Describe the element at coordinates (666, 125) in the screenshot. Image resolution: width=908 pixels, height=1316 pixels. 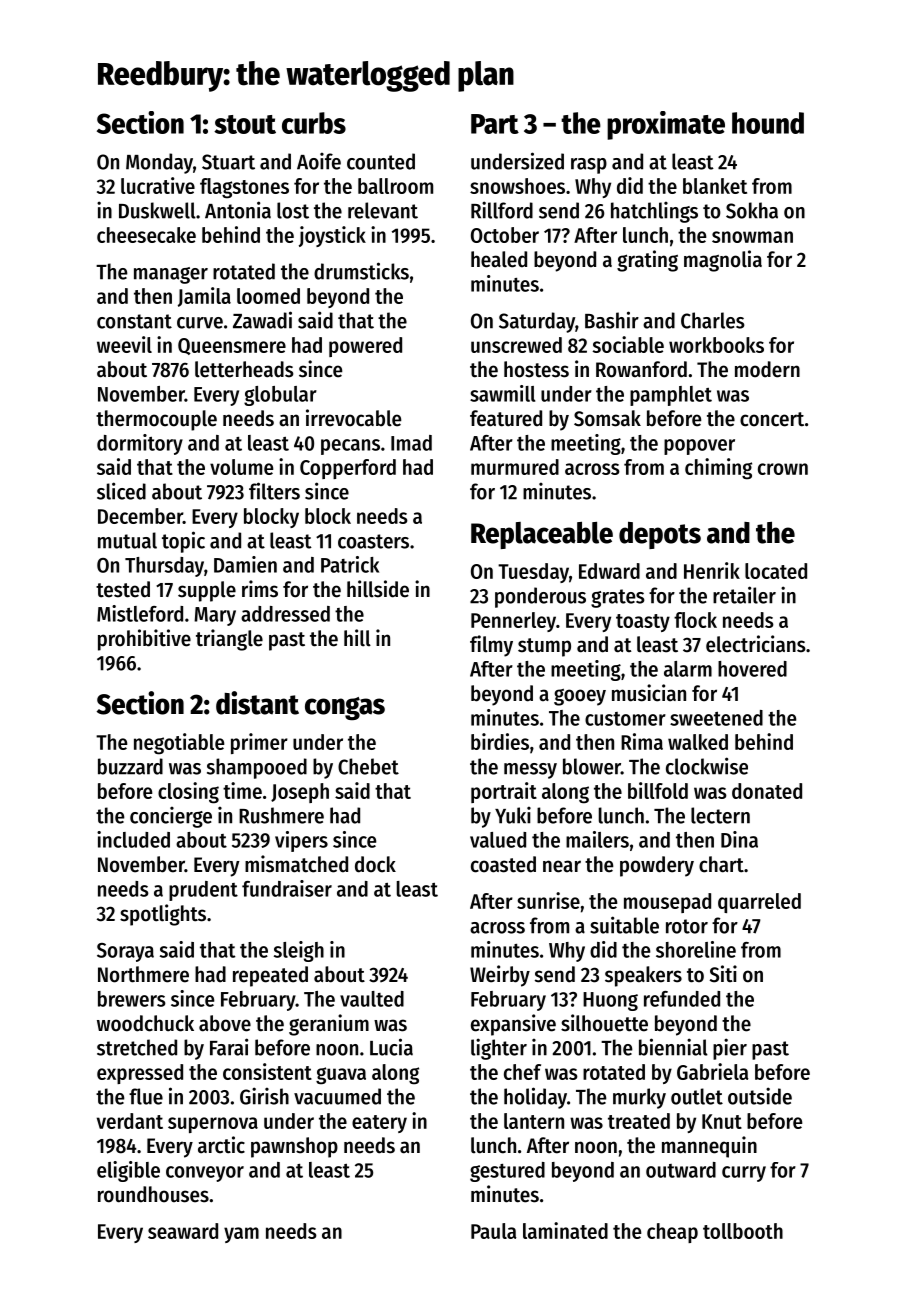
I see `proximate` at that location.
